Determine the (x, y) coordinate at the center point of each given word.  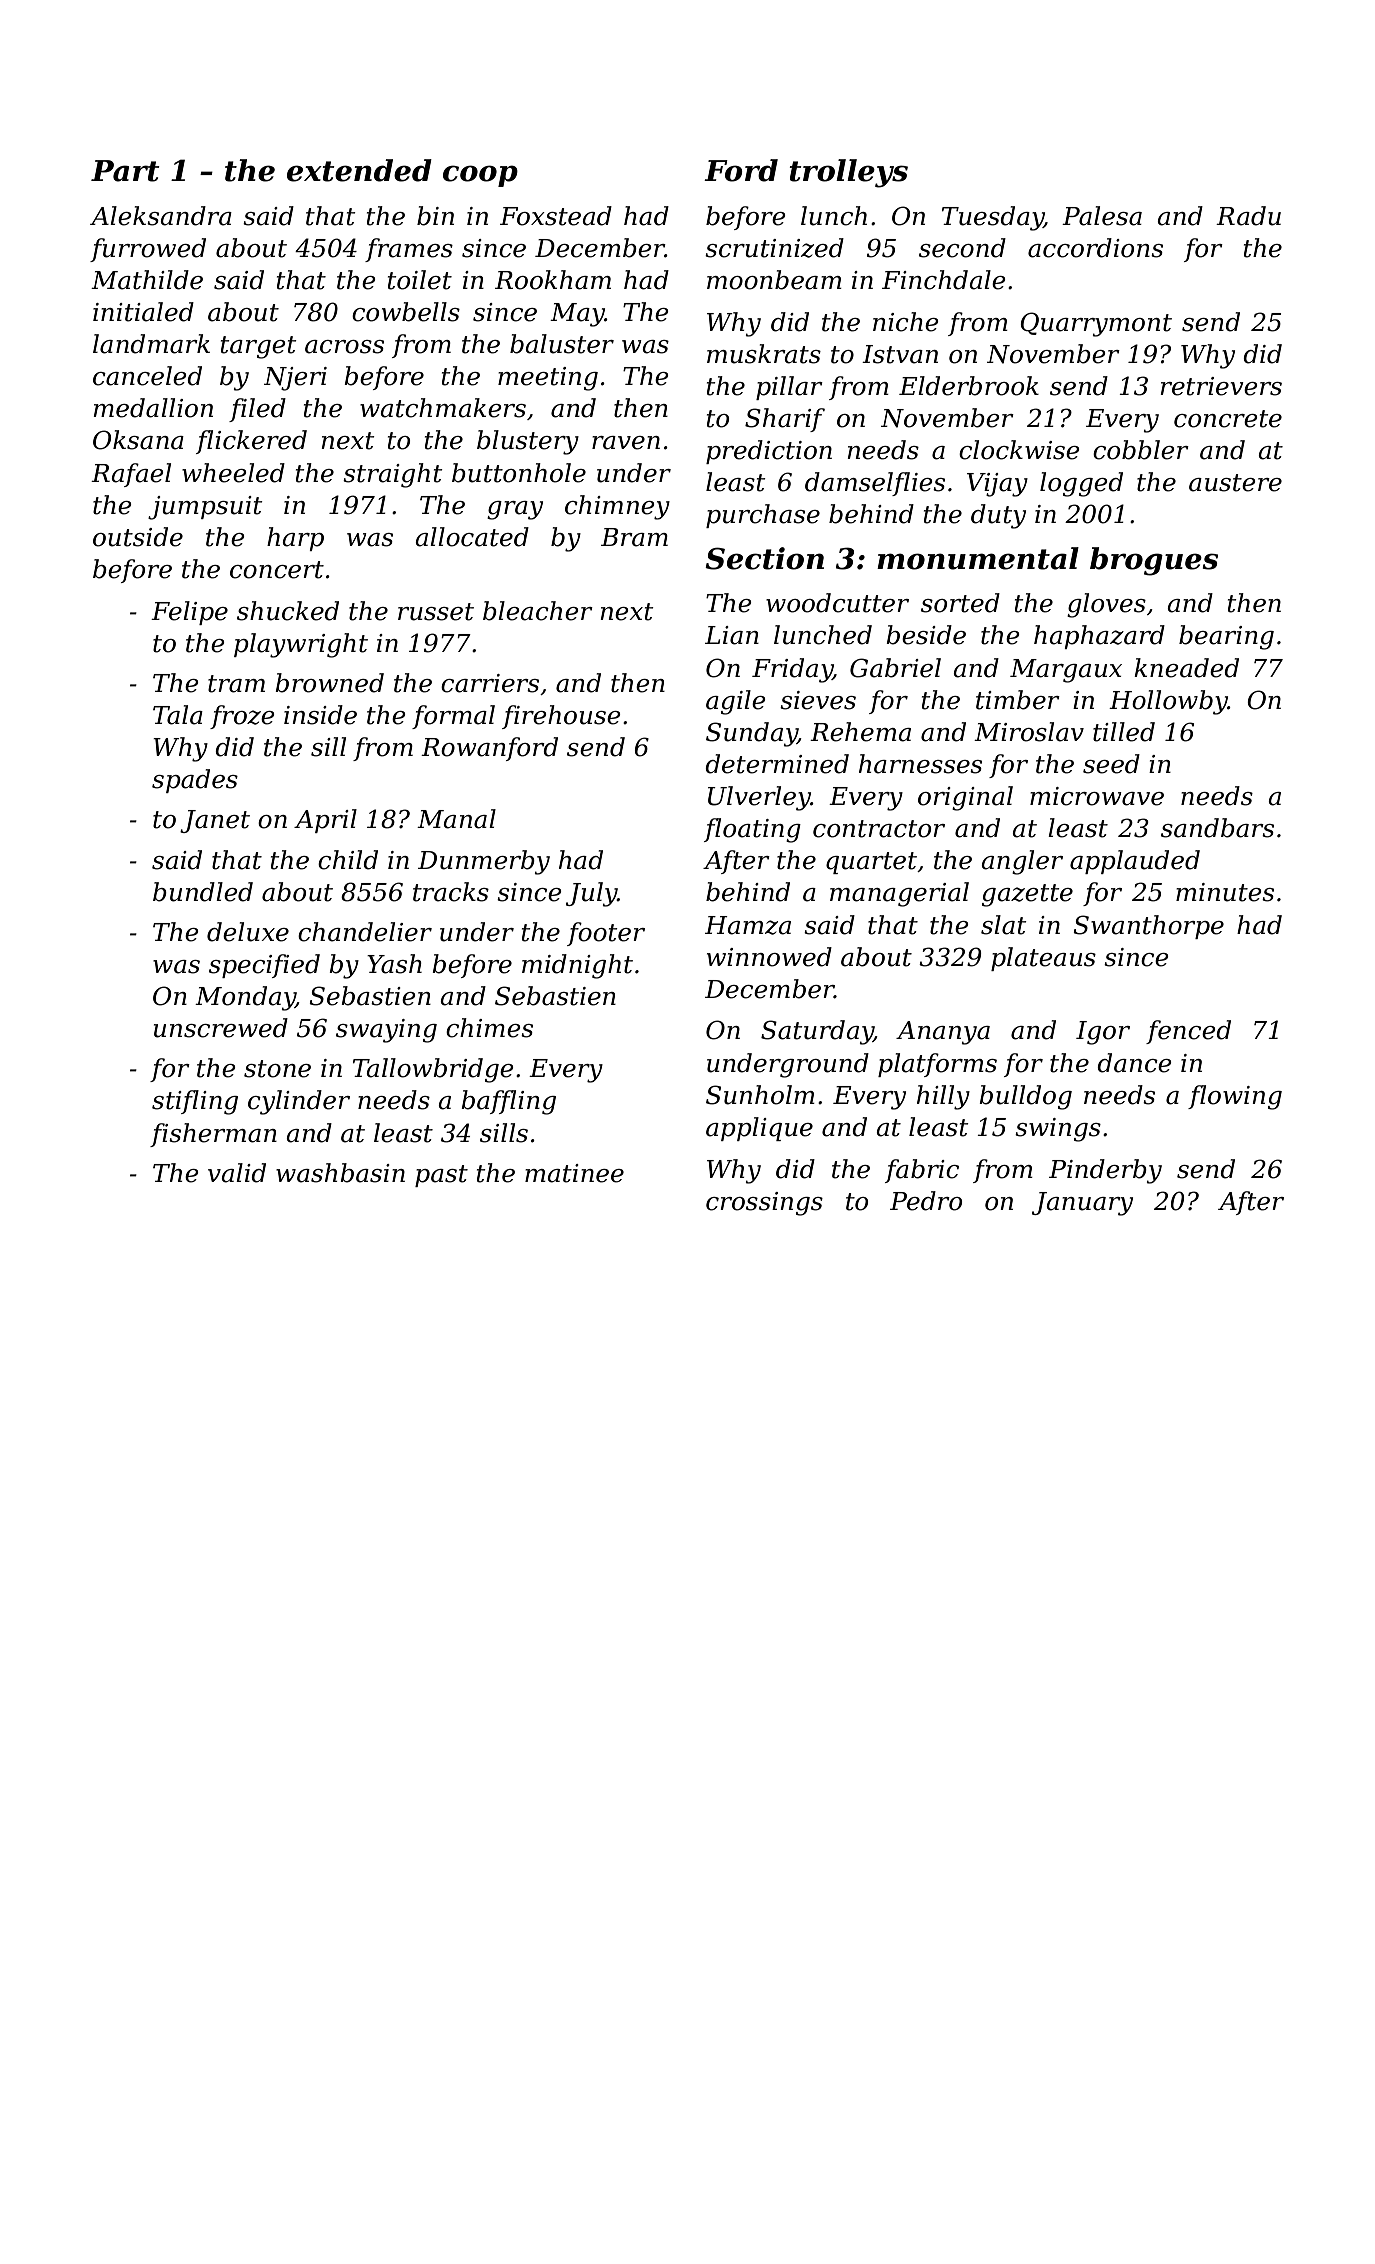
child (348, 860)
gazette (1027, 895)
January (1082, 1204)
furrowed (148, 250)
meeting (548, 379)
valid (237, 1173)
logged (1081, 484)
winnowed (769, 957)
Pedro (926, 1201)
